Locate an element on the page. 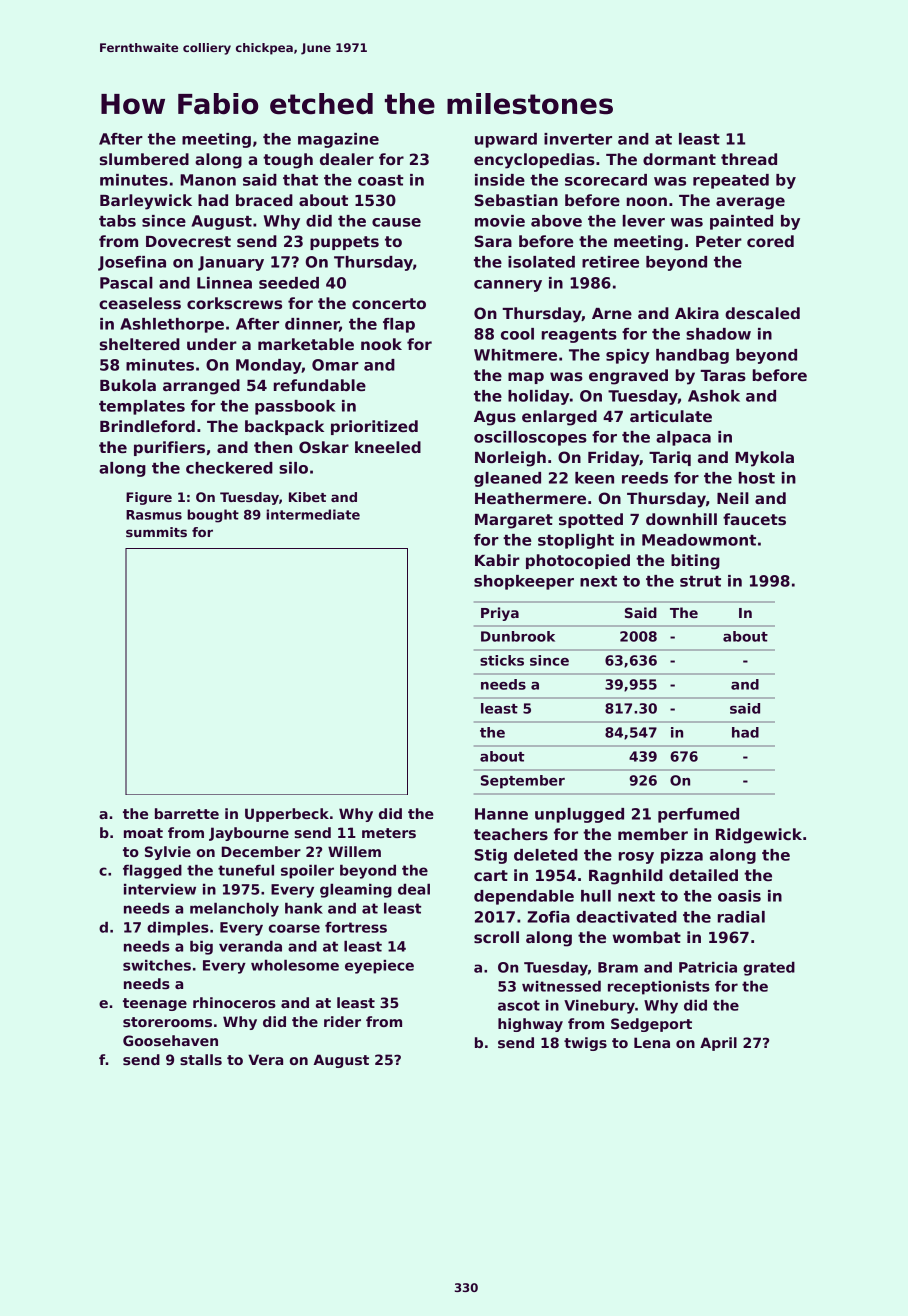 This document has height=1316, width=908. upward is located at coordinates (506, 140).
